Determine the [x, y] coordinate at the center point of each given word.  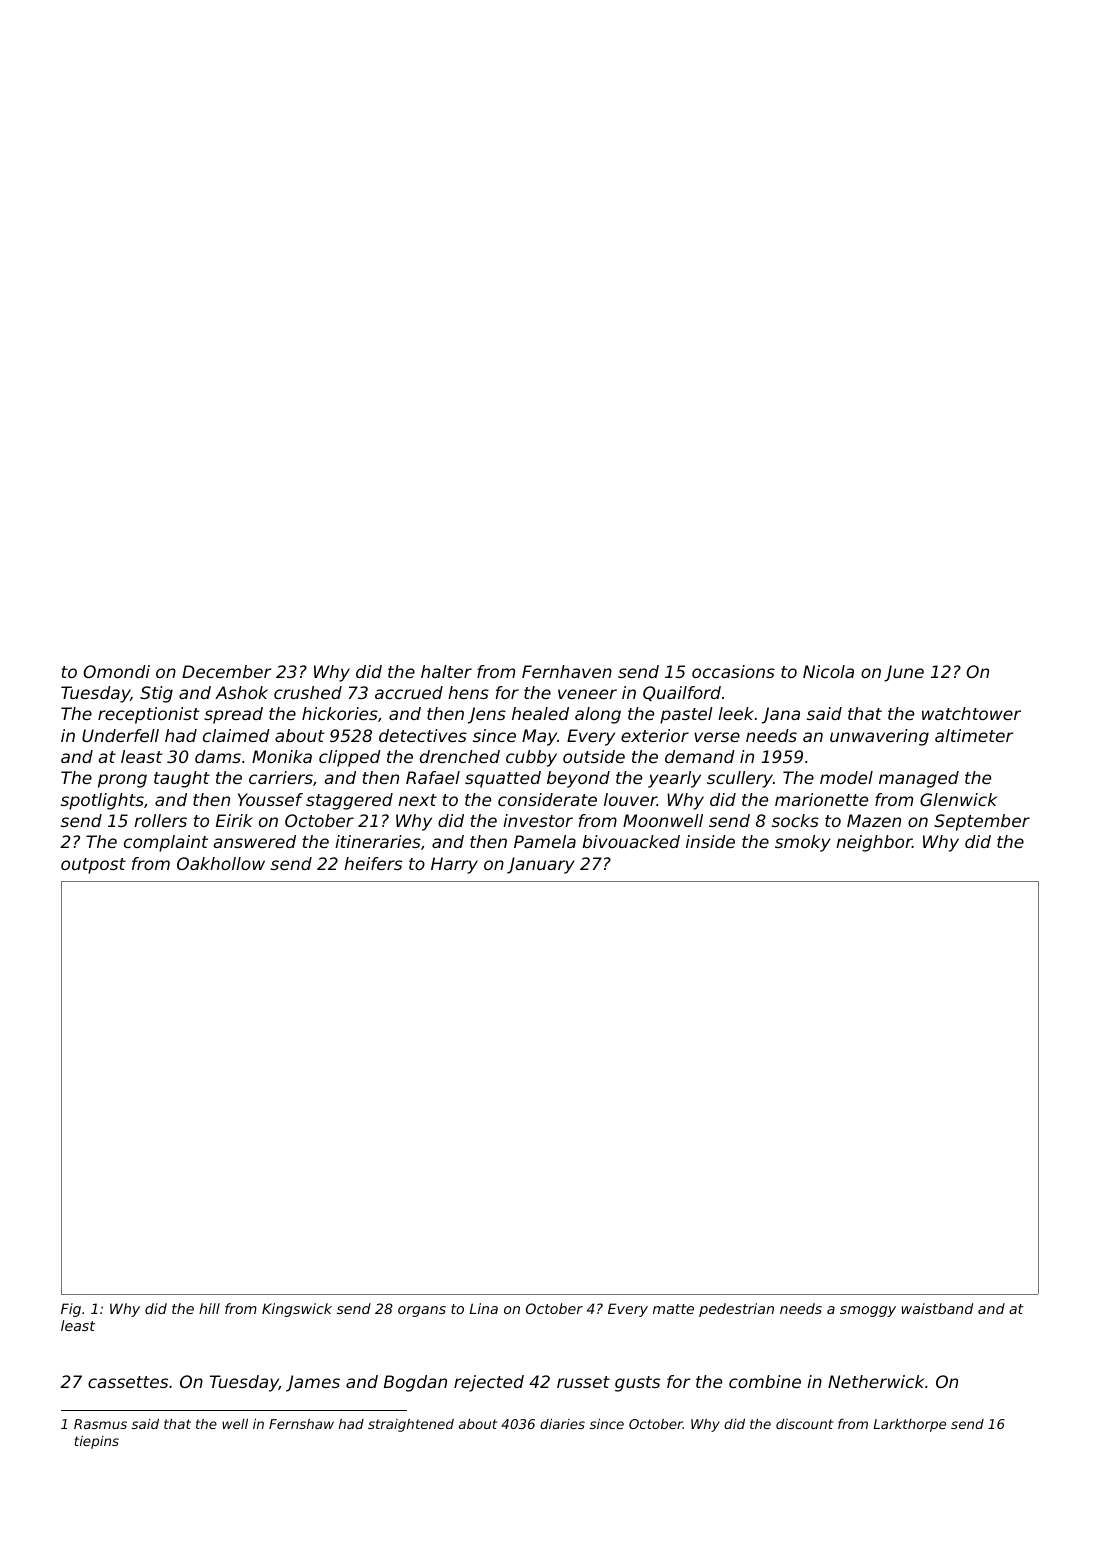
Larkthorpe [909, 1425]
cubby [531, 758]
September [982, 822]
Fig [71, 1310]
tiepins [97, 1442]
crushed [308, 692]
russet [583, 1382]
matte [673, 1309]
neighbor [874, 843]
